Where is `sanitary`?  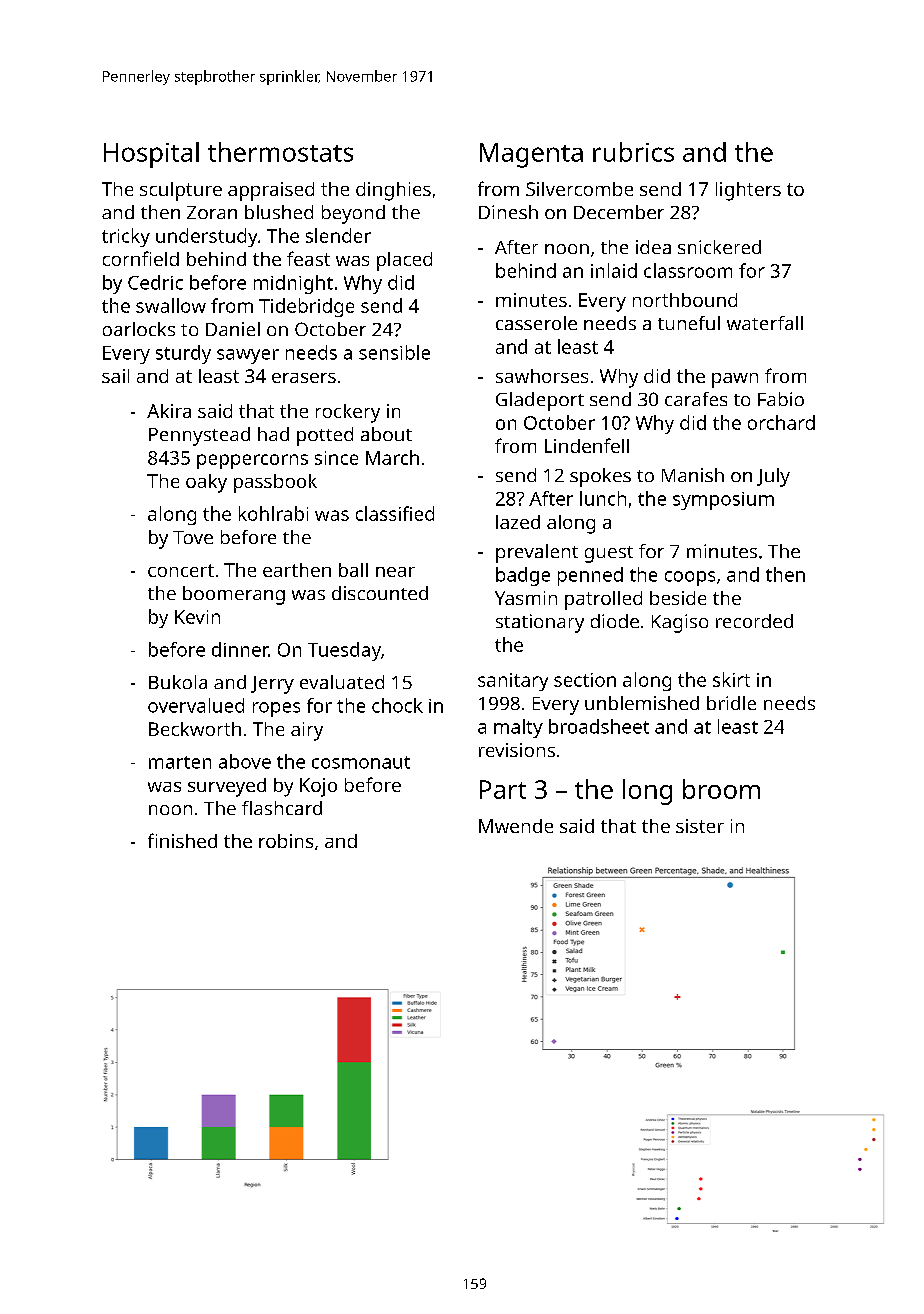
sanitary is located at coordinates (513, 682).
